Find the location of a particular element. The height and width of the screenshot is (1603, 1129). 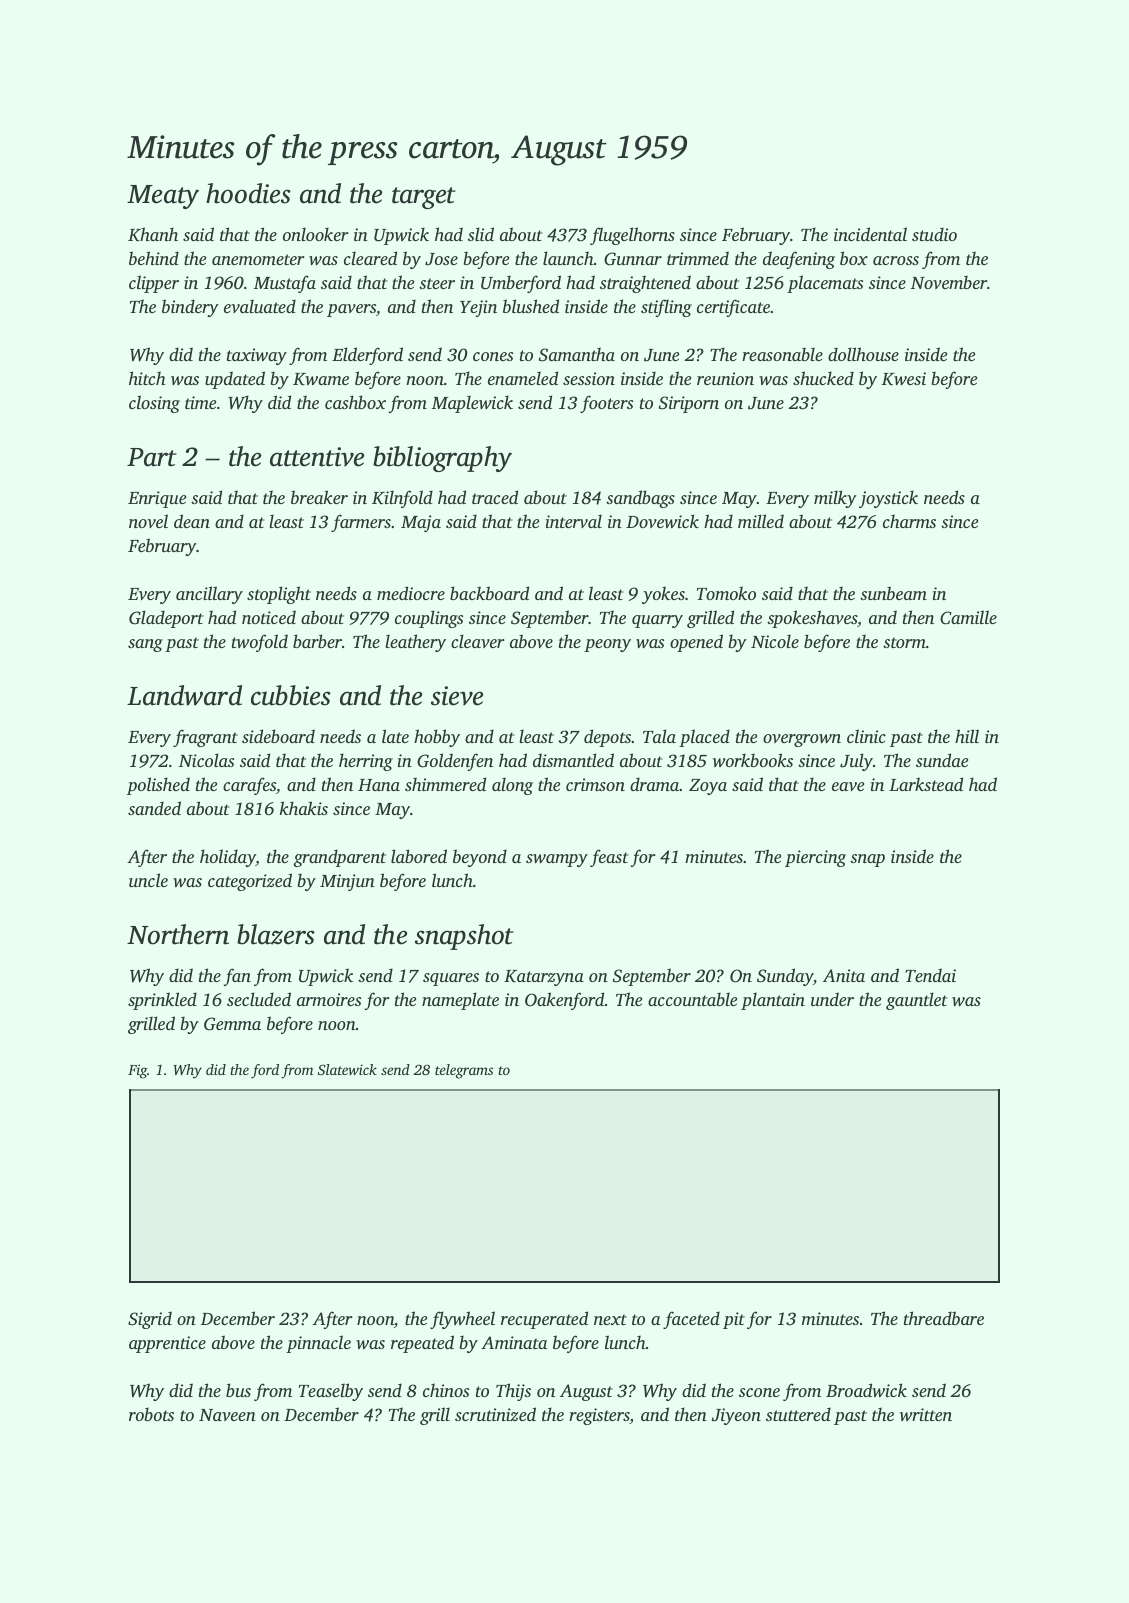

incidental is located at coordinates (870, 234).
